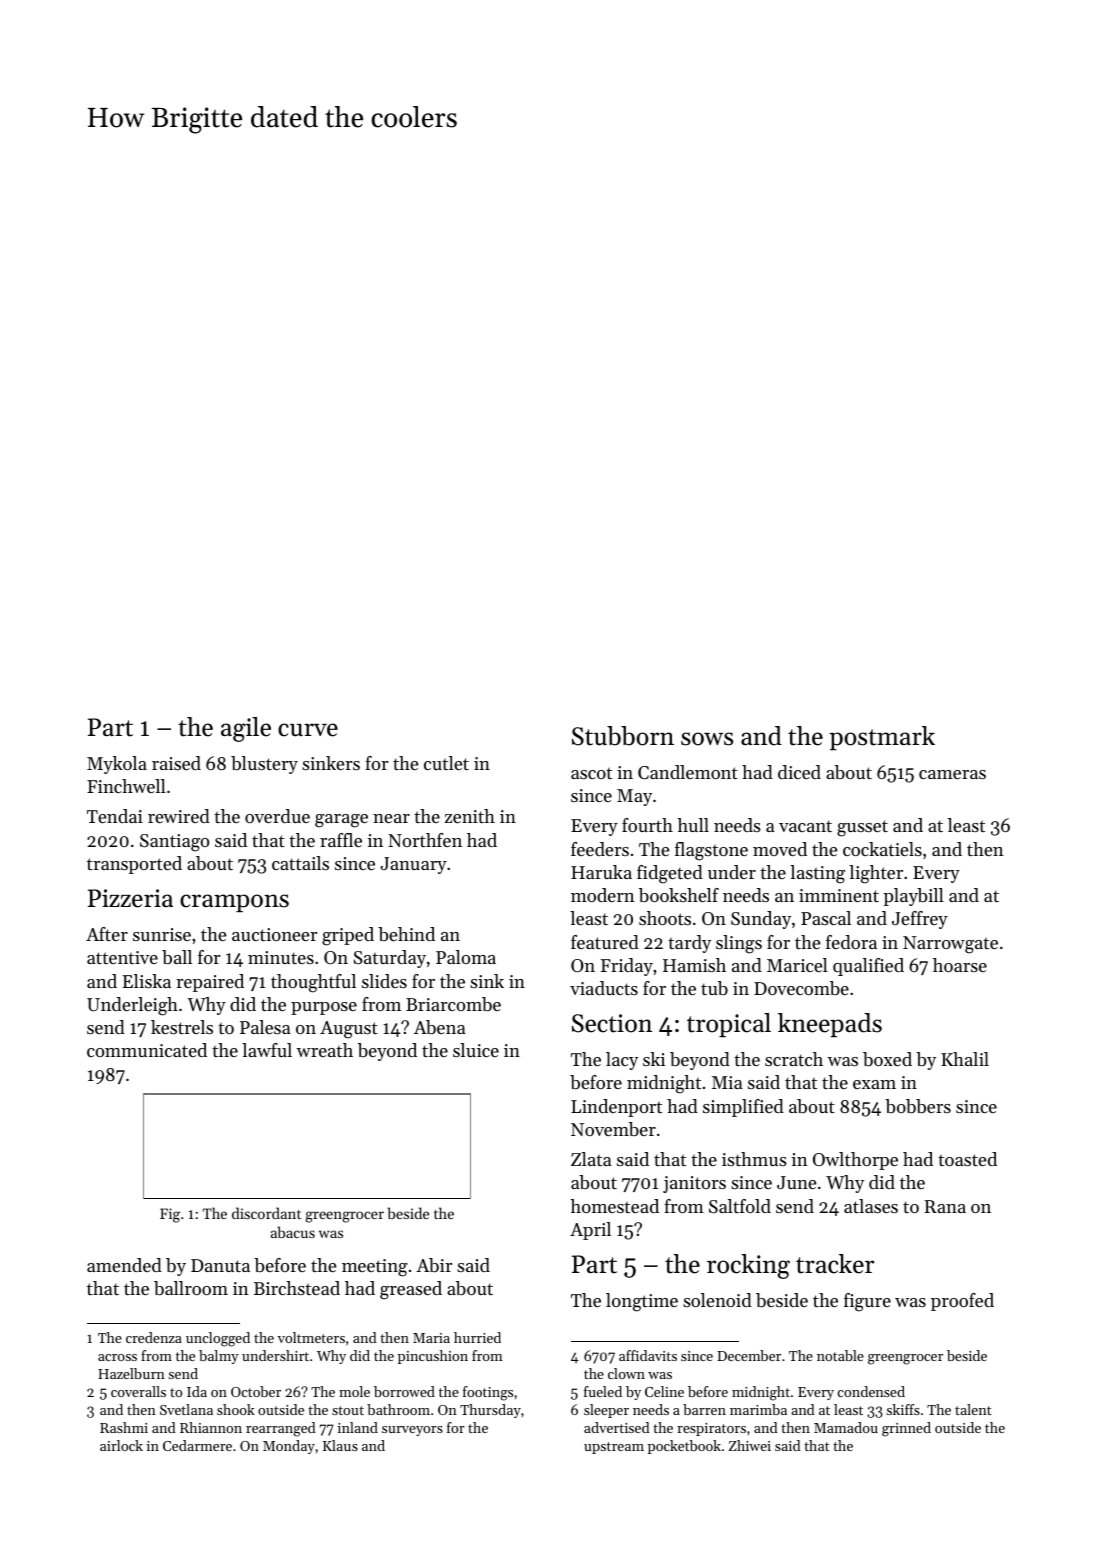 This screenshot has height=1553, width=1098. What do you see at coordinates (882, 738) in the screenshot?
I see `postmark` at bounding box center [882, 738].
